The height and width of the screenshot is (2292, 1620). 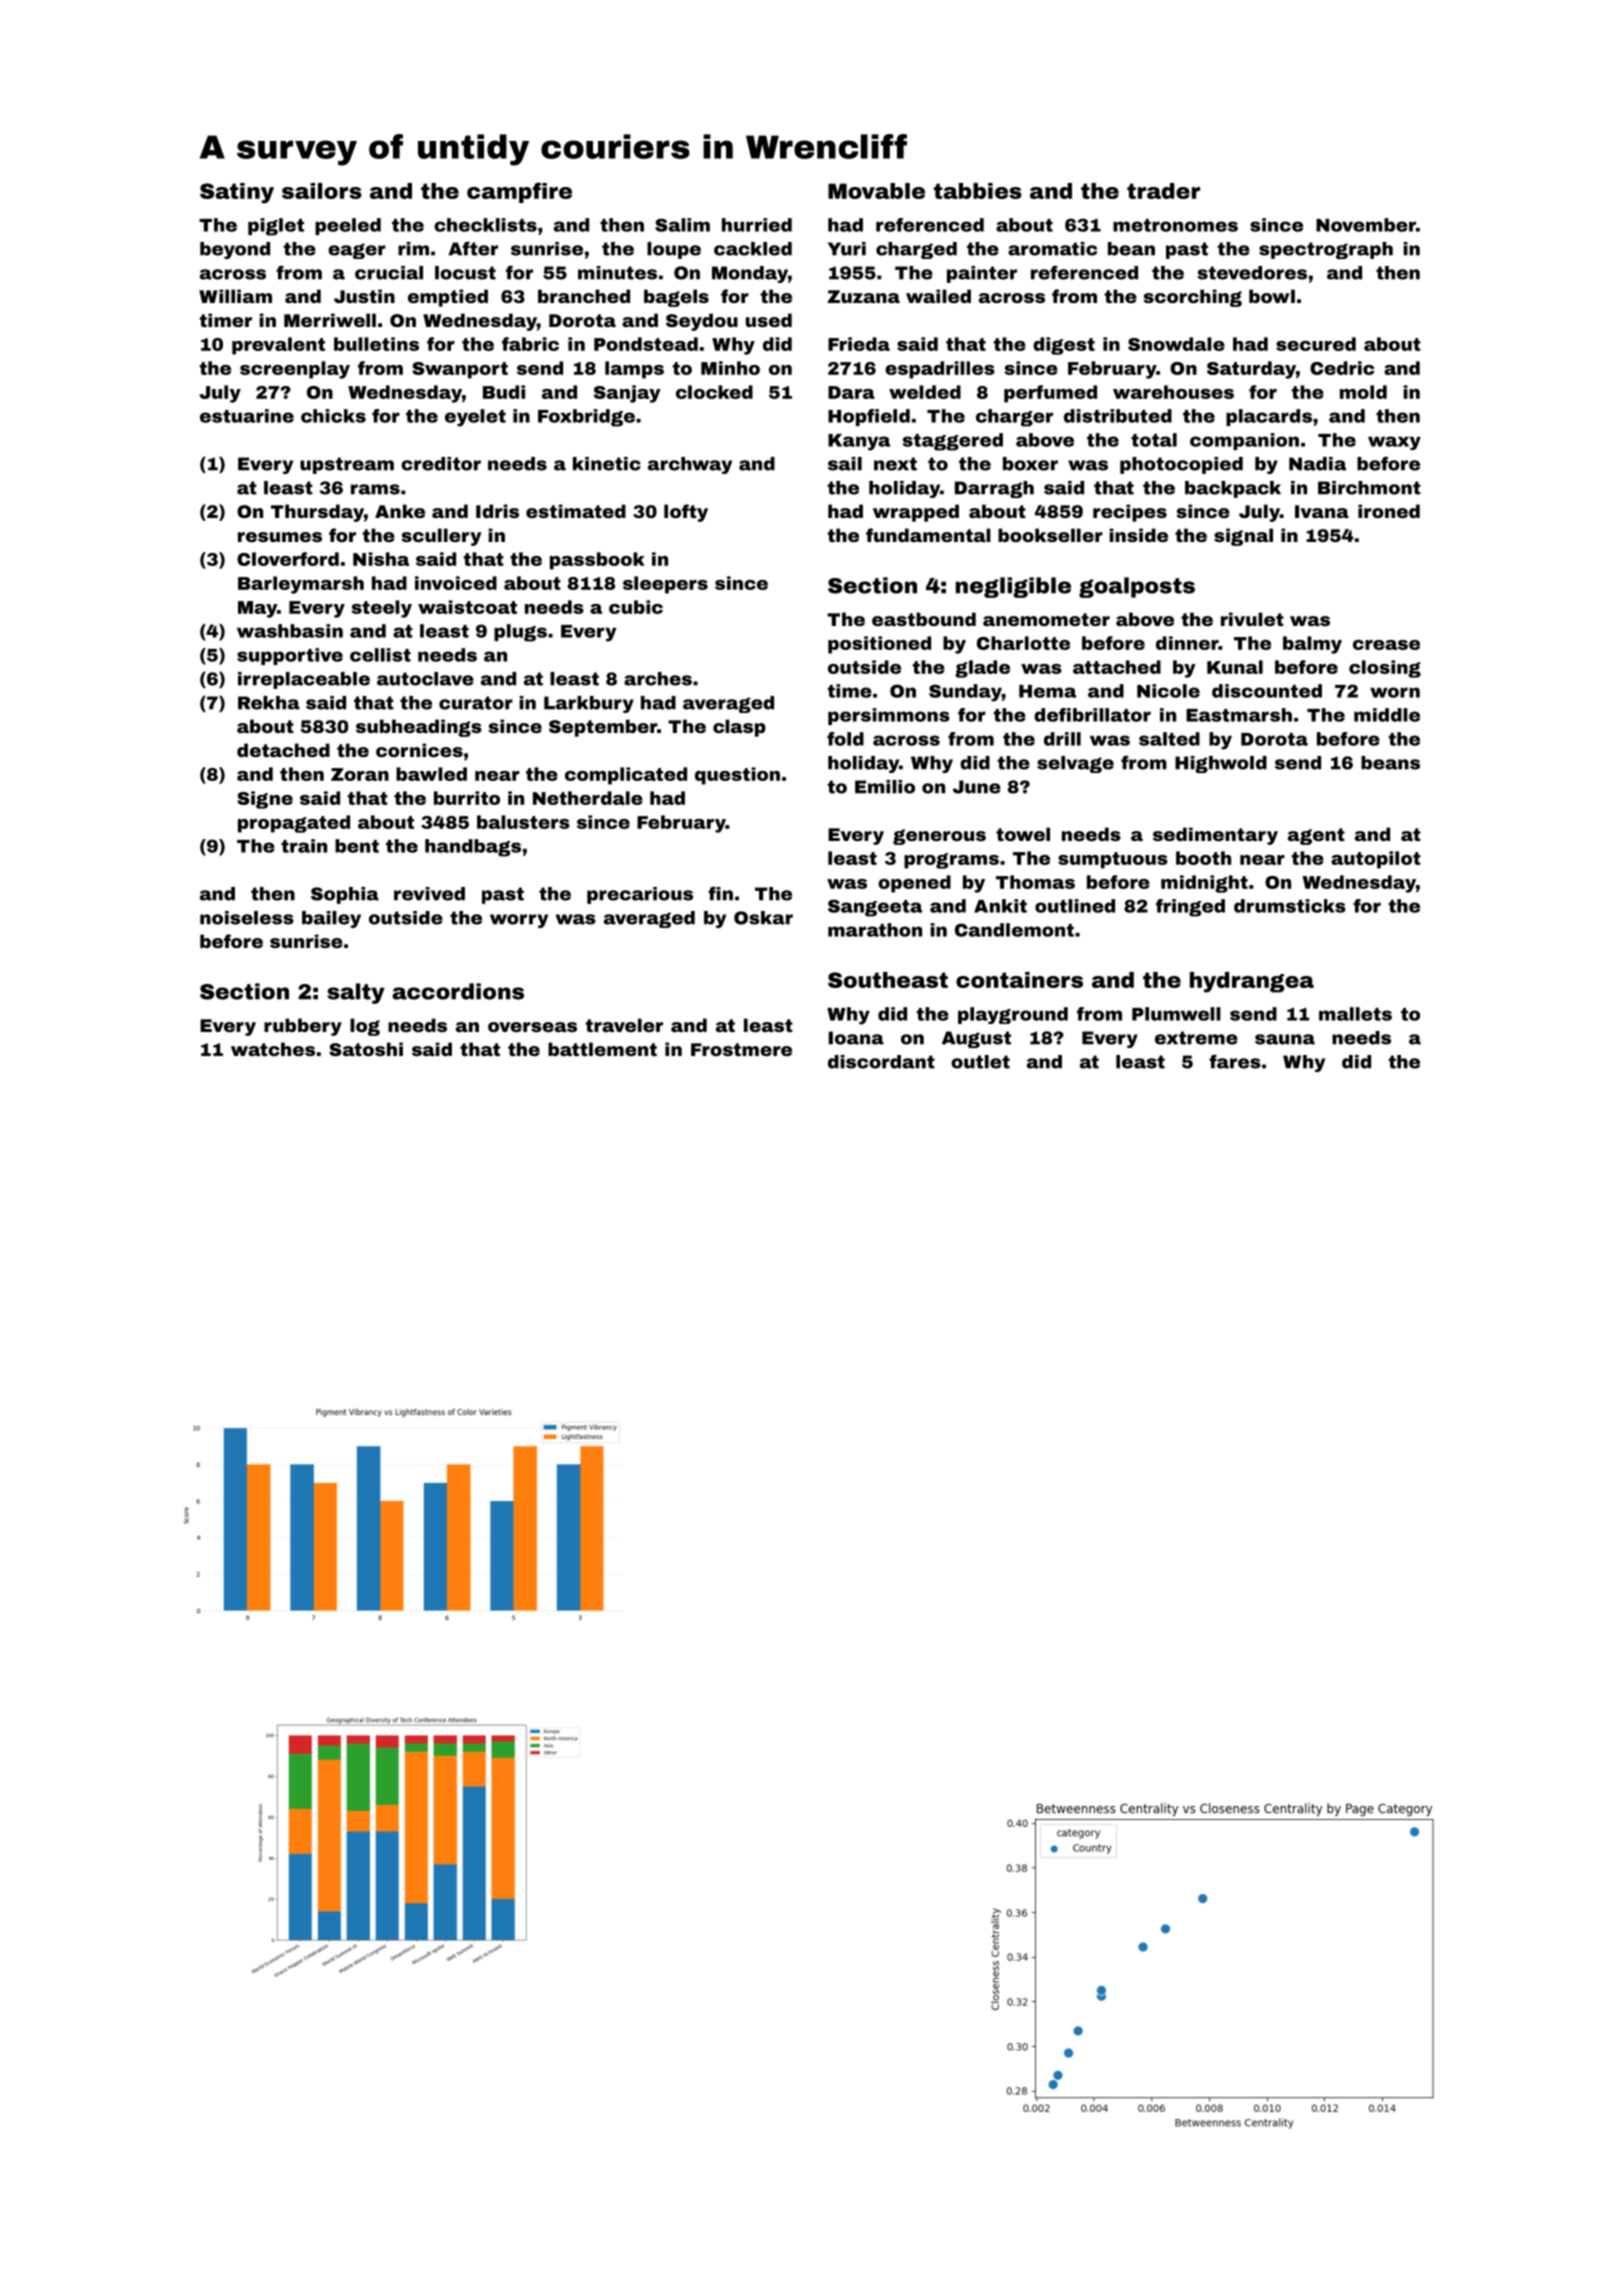 What do you see at coordinates (333, 416) in the screenshot?
I see `chicks` at bounding box center [333, 416].
